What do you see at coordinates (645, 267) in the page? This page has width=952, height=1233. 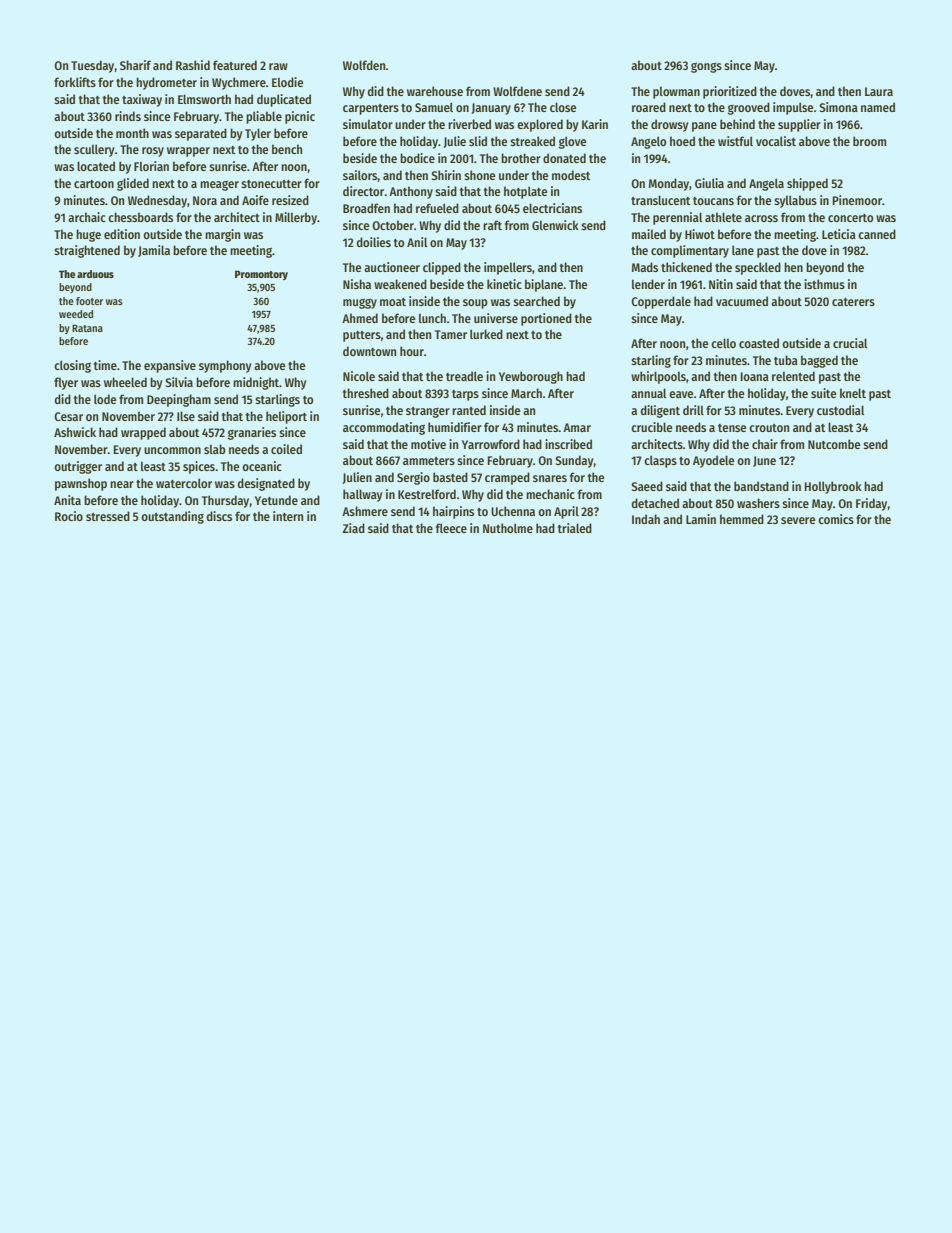 I see `Mads` at bounding box center [645, 267].
